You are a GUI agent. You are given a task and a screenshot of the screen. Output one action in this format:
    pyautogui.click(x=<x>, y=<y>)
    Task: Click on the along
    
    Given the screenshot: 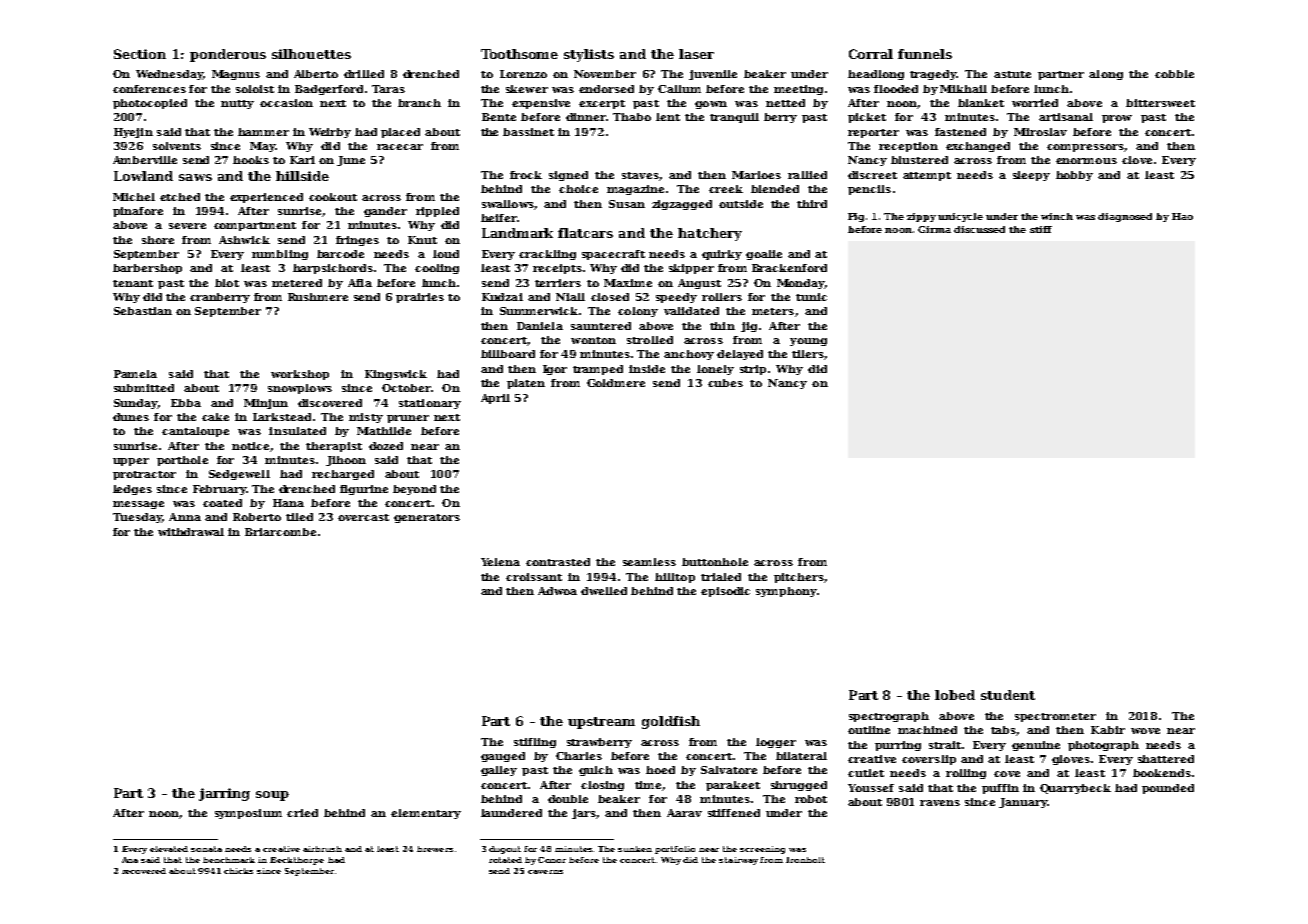 What is the action you would take?
    pyautogui.click(x=1106, y=75)
